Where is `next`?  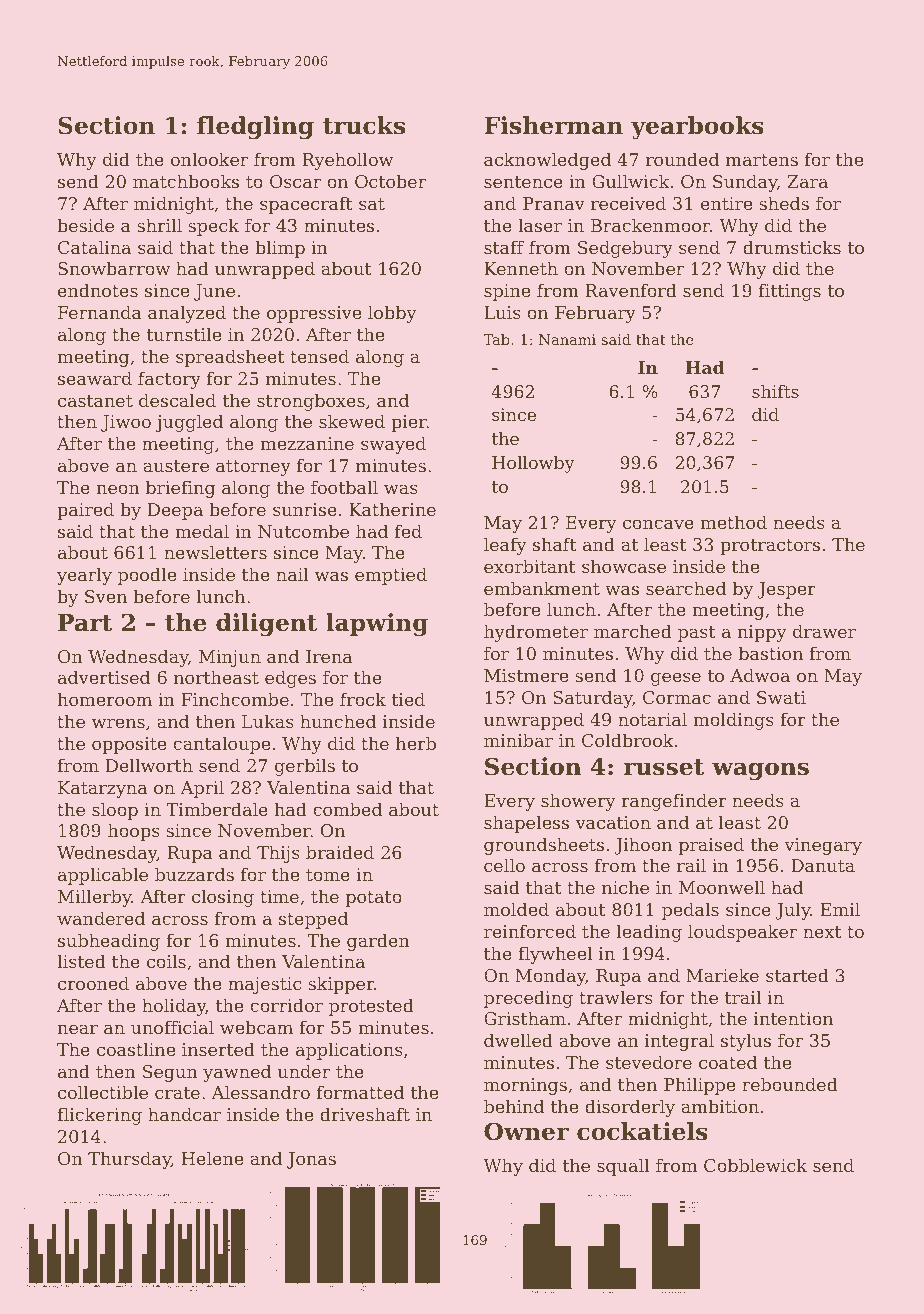 next is located at coordinates (822, 932).
